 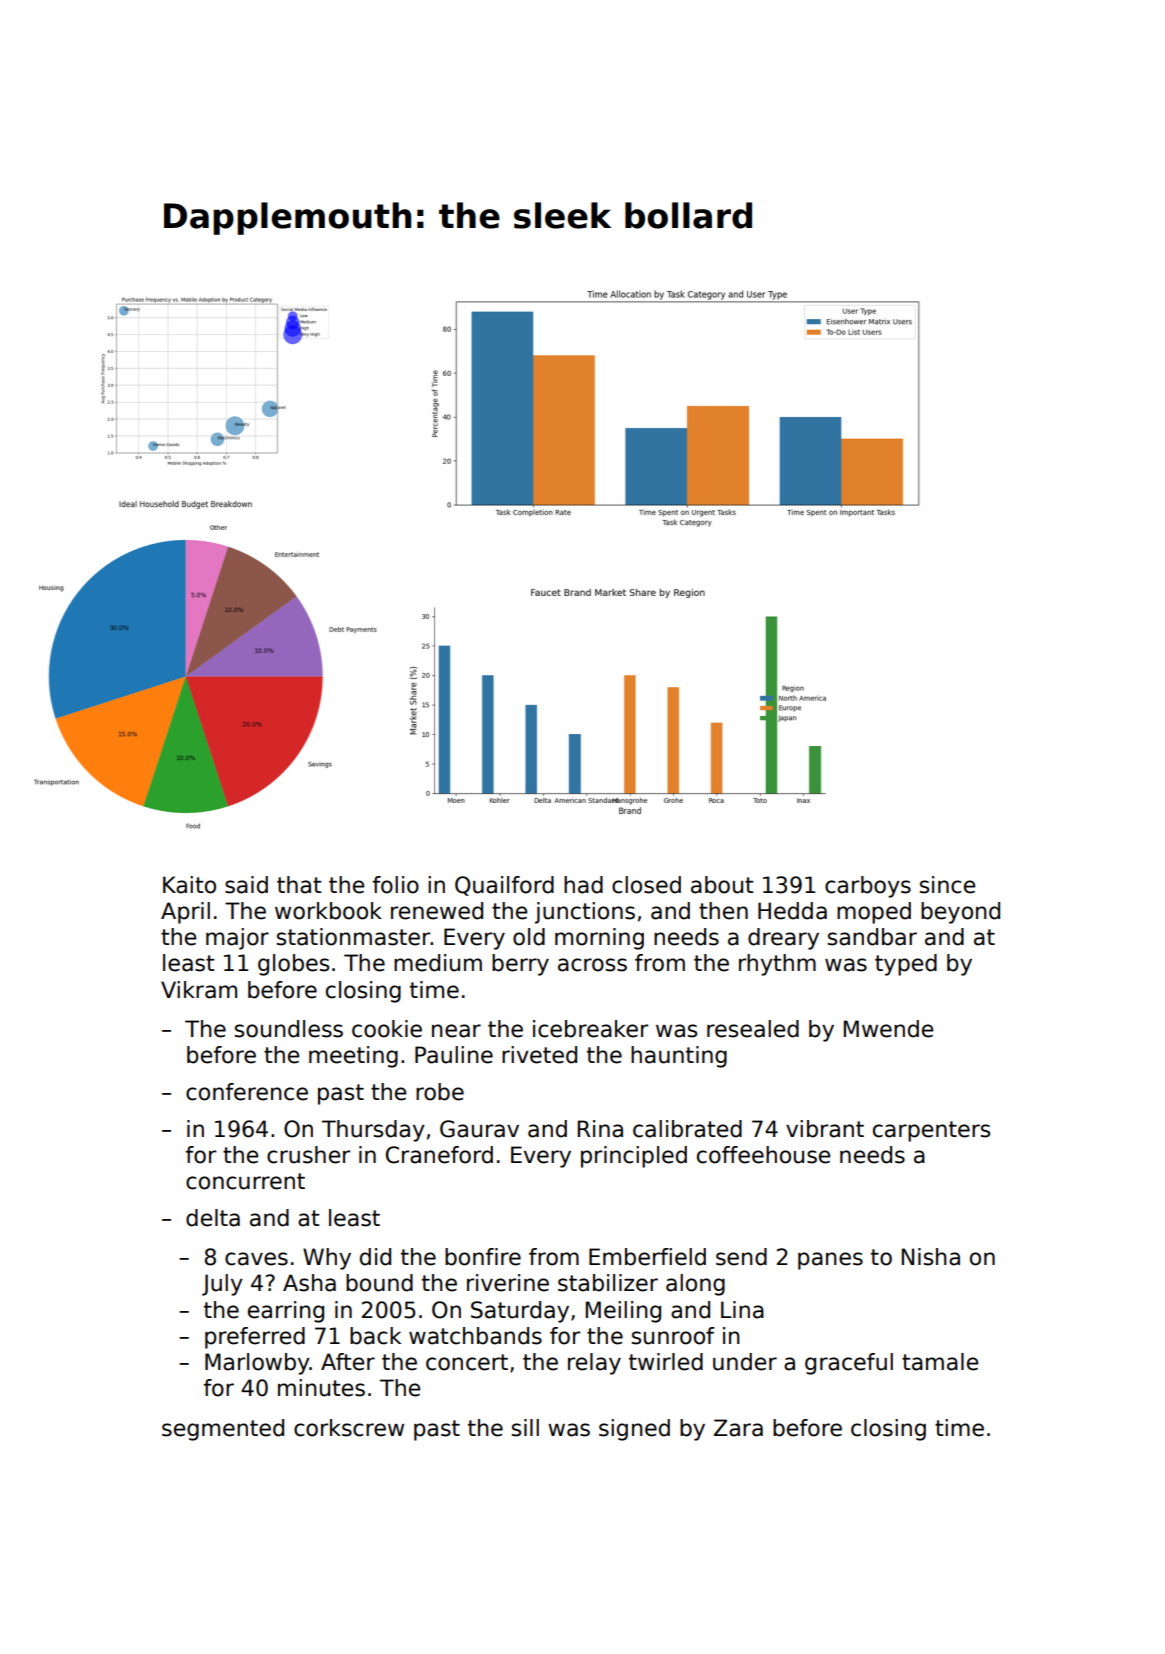 I want to click on icebreaker, so click(x=590, y=1029).
